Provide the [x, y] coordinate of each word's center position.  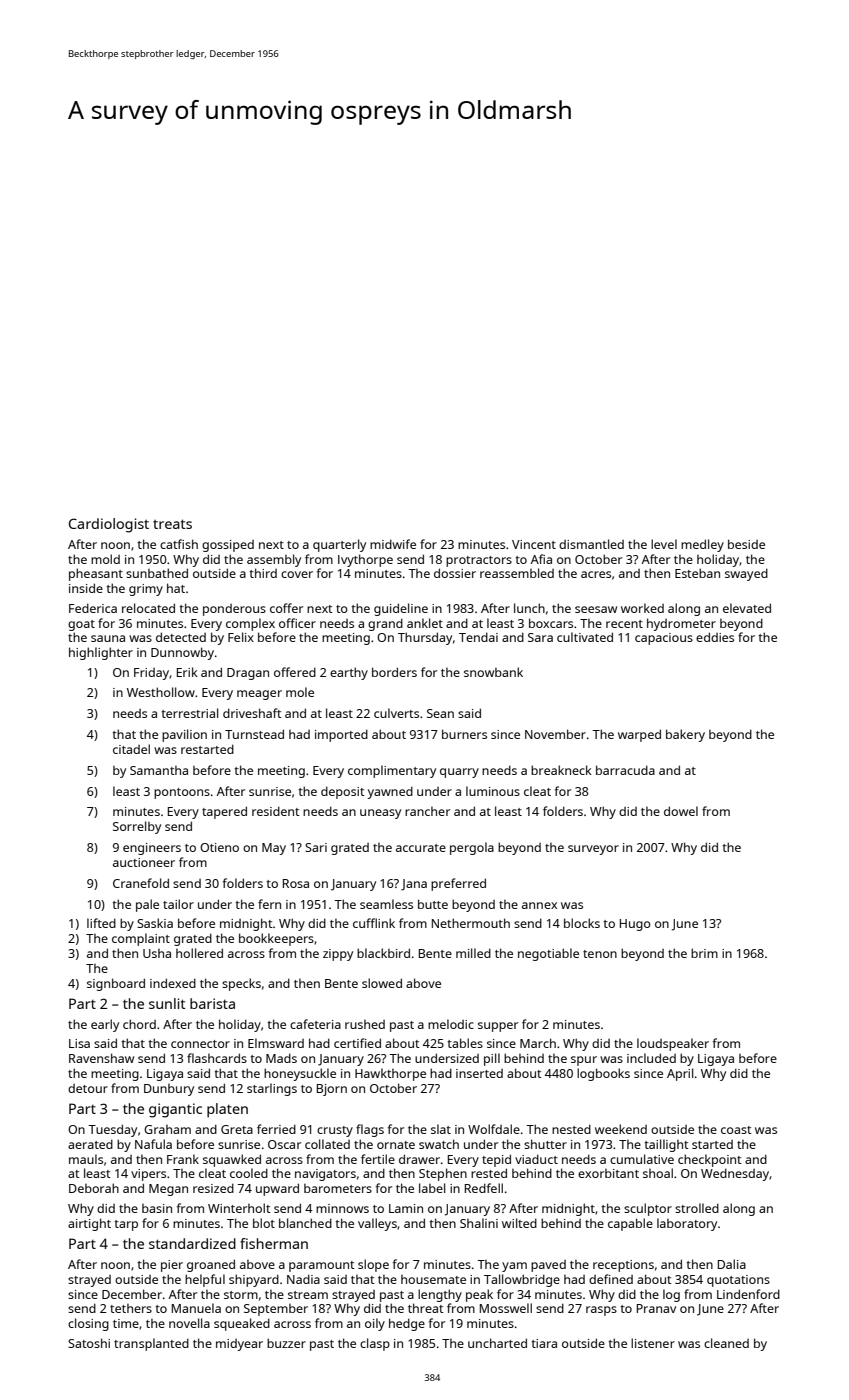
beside [746, 544]
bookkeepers [276, 939]
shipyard [254, 1280]
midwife [393, 544]
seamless [386, 904]
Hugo [635, 925]
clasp [375, 1344]
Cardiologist [109, 525]
